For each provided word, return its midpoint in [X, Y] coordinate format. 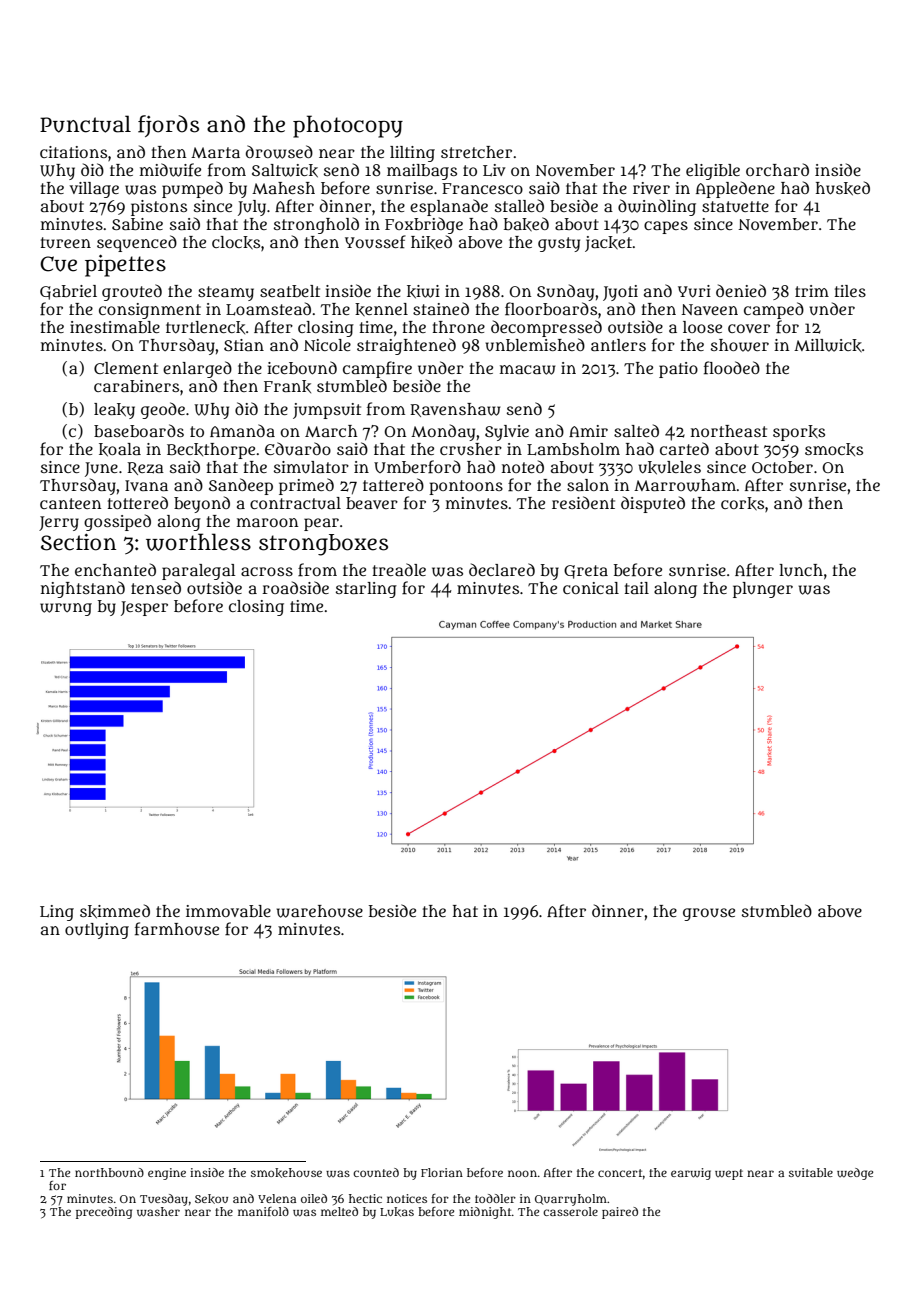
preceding [104, 1213]
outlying [97, 931]
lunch [801, 570]
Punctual [85, 124]
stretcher [476, 152]
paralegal [198, 572]
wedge [855, 1174]
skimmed [115, 911]
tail [637, 588]
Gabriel [68, 292]
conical [591, 588]
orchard [777, 169]
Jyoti [620, 293]
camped [774, 310]
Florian [442, 1172]
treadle [399, 569]
